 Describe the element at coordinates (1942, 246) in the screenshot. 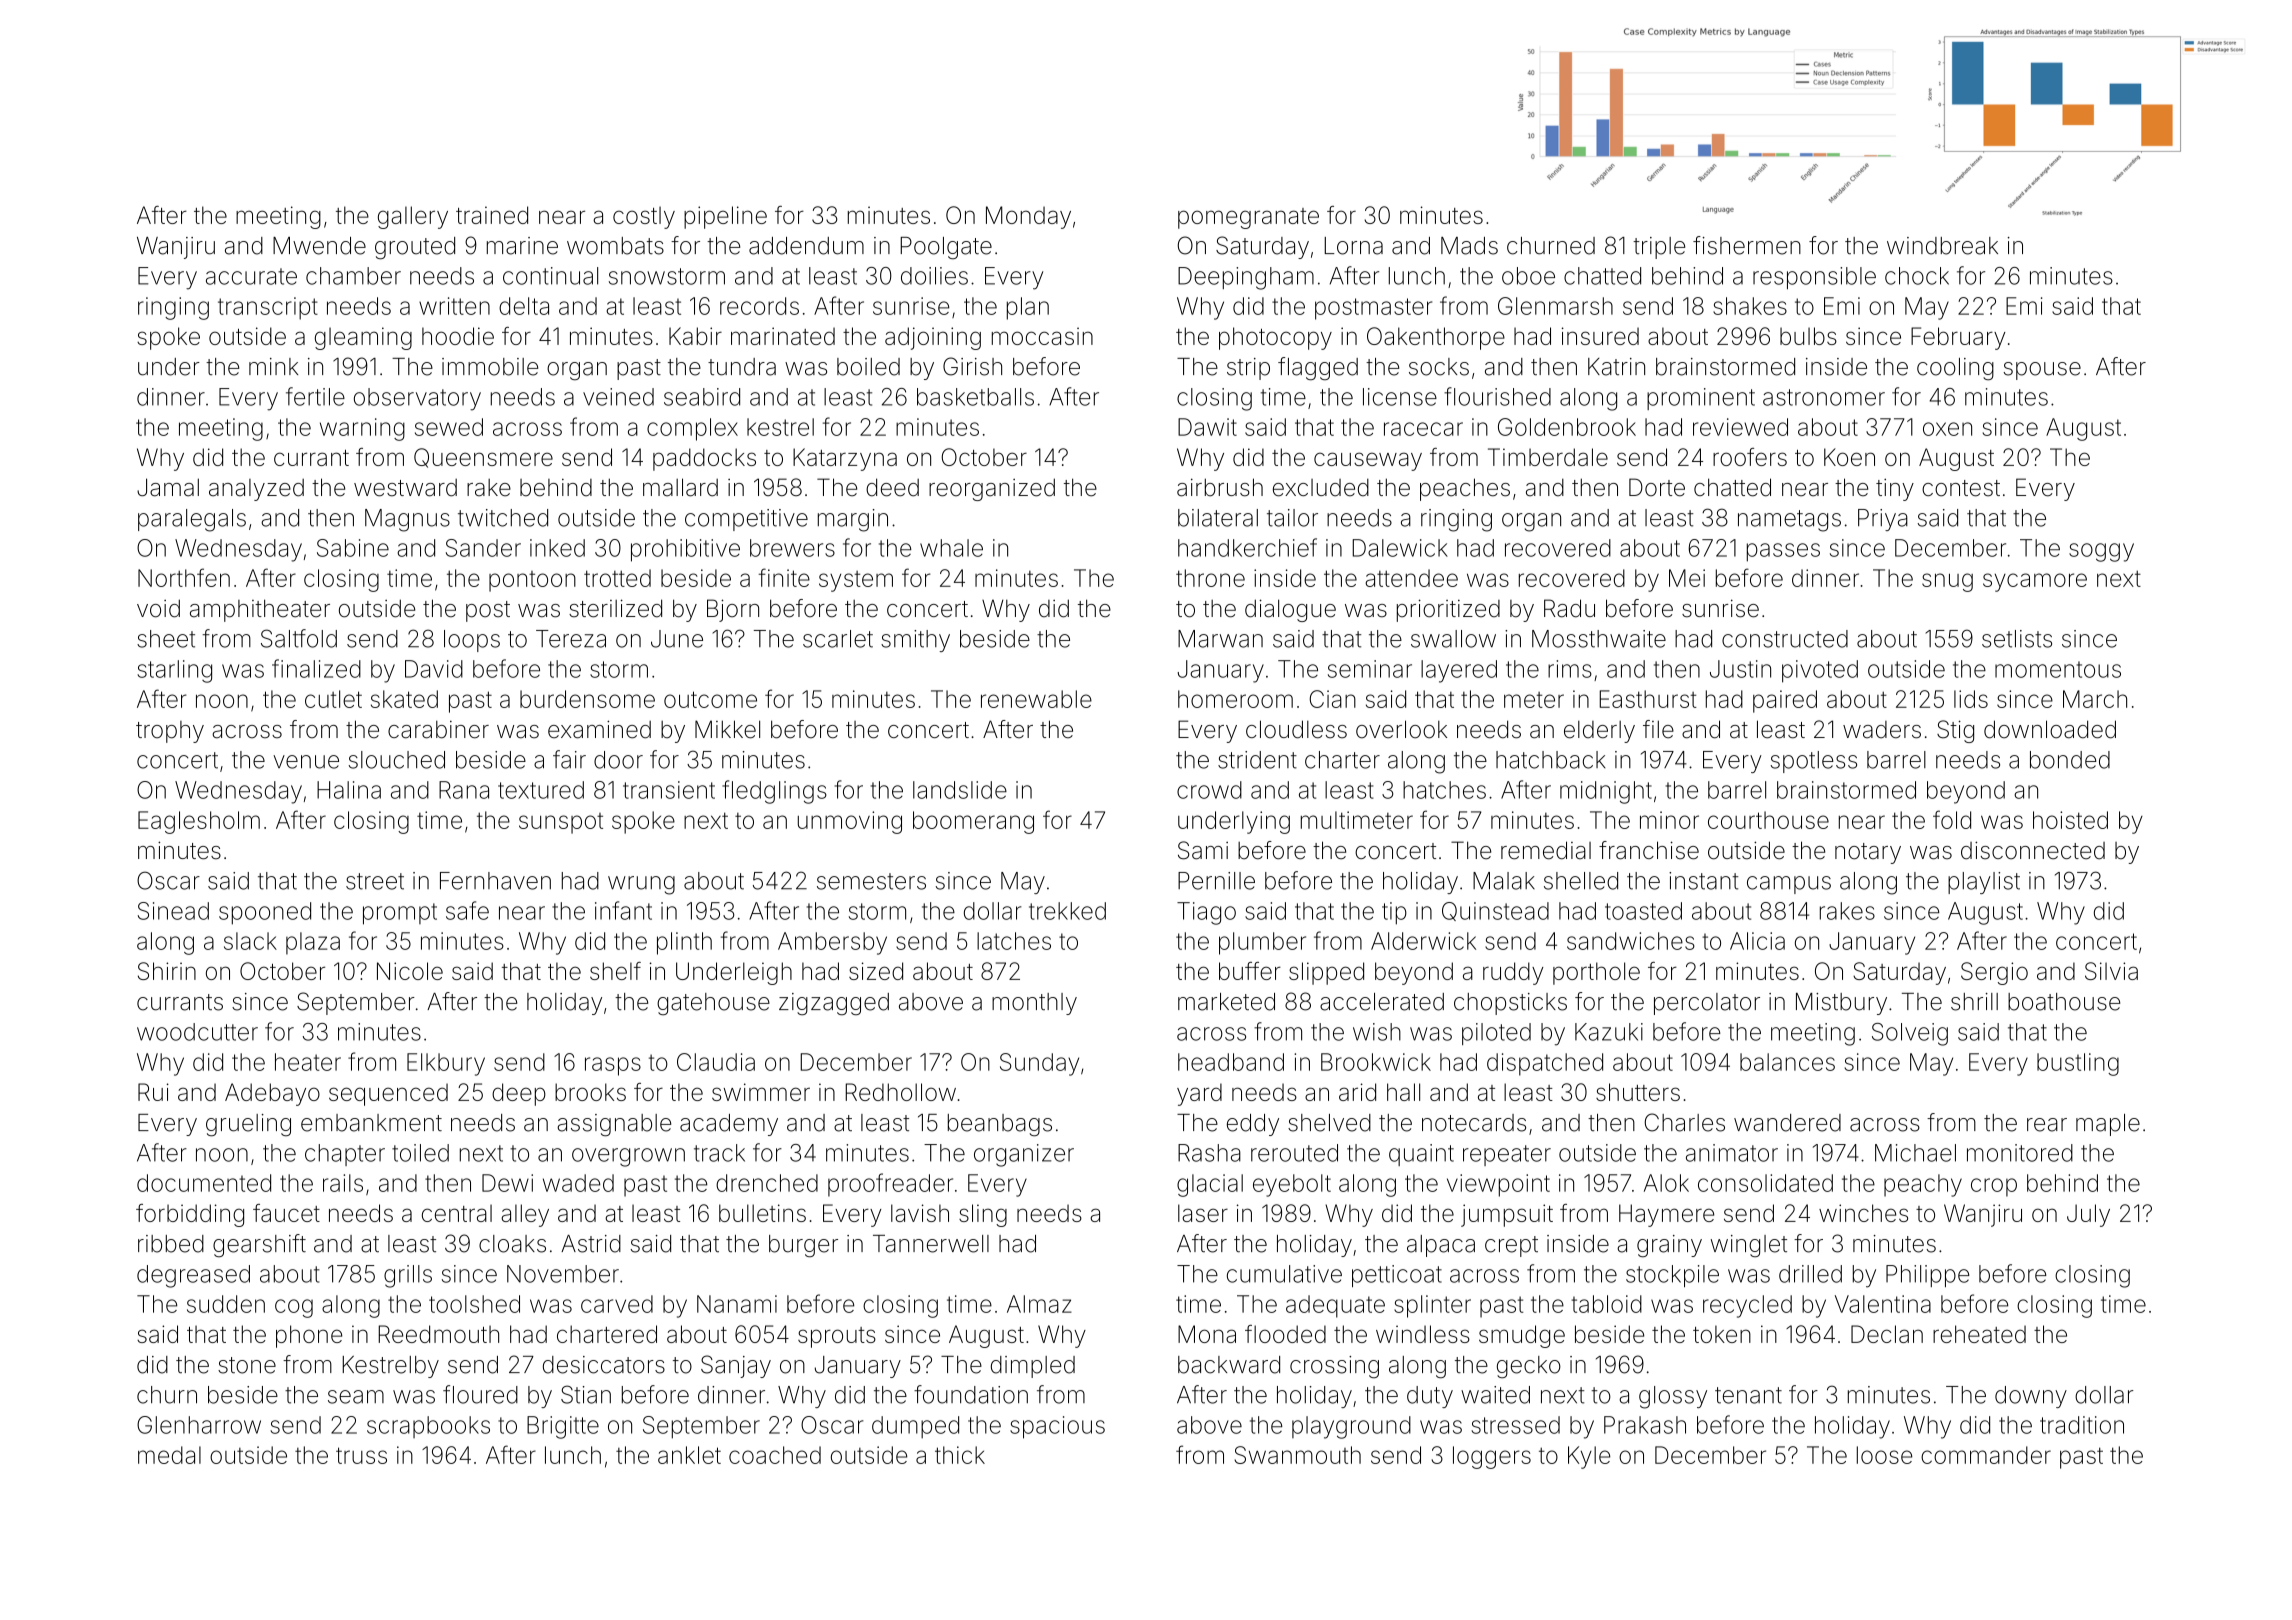

I see `windbreak` at that location.
